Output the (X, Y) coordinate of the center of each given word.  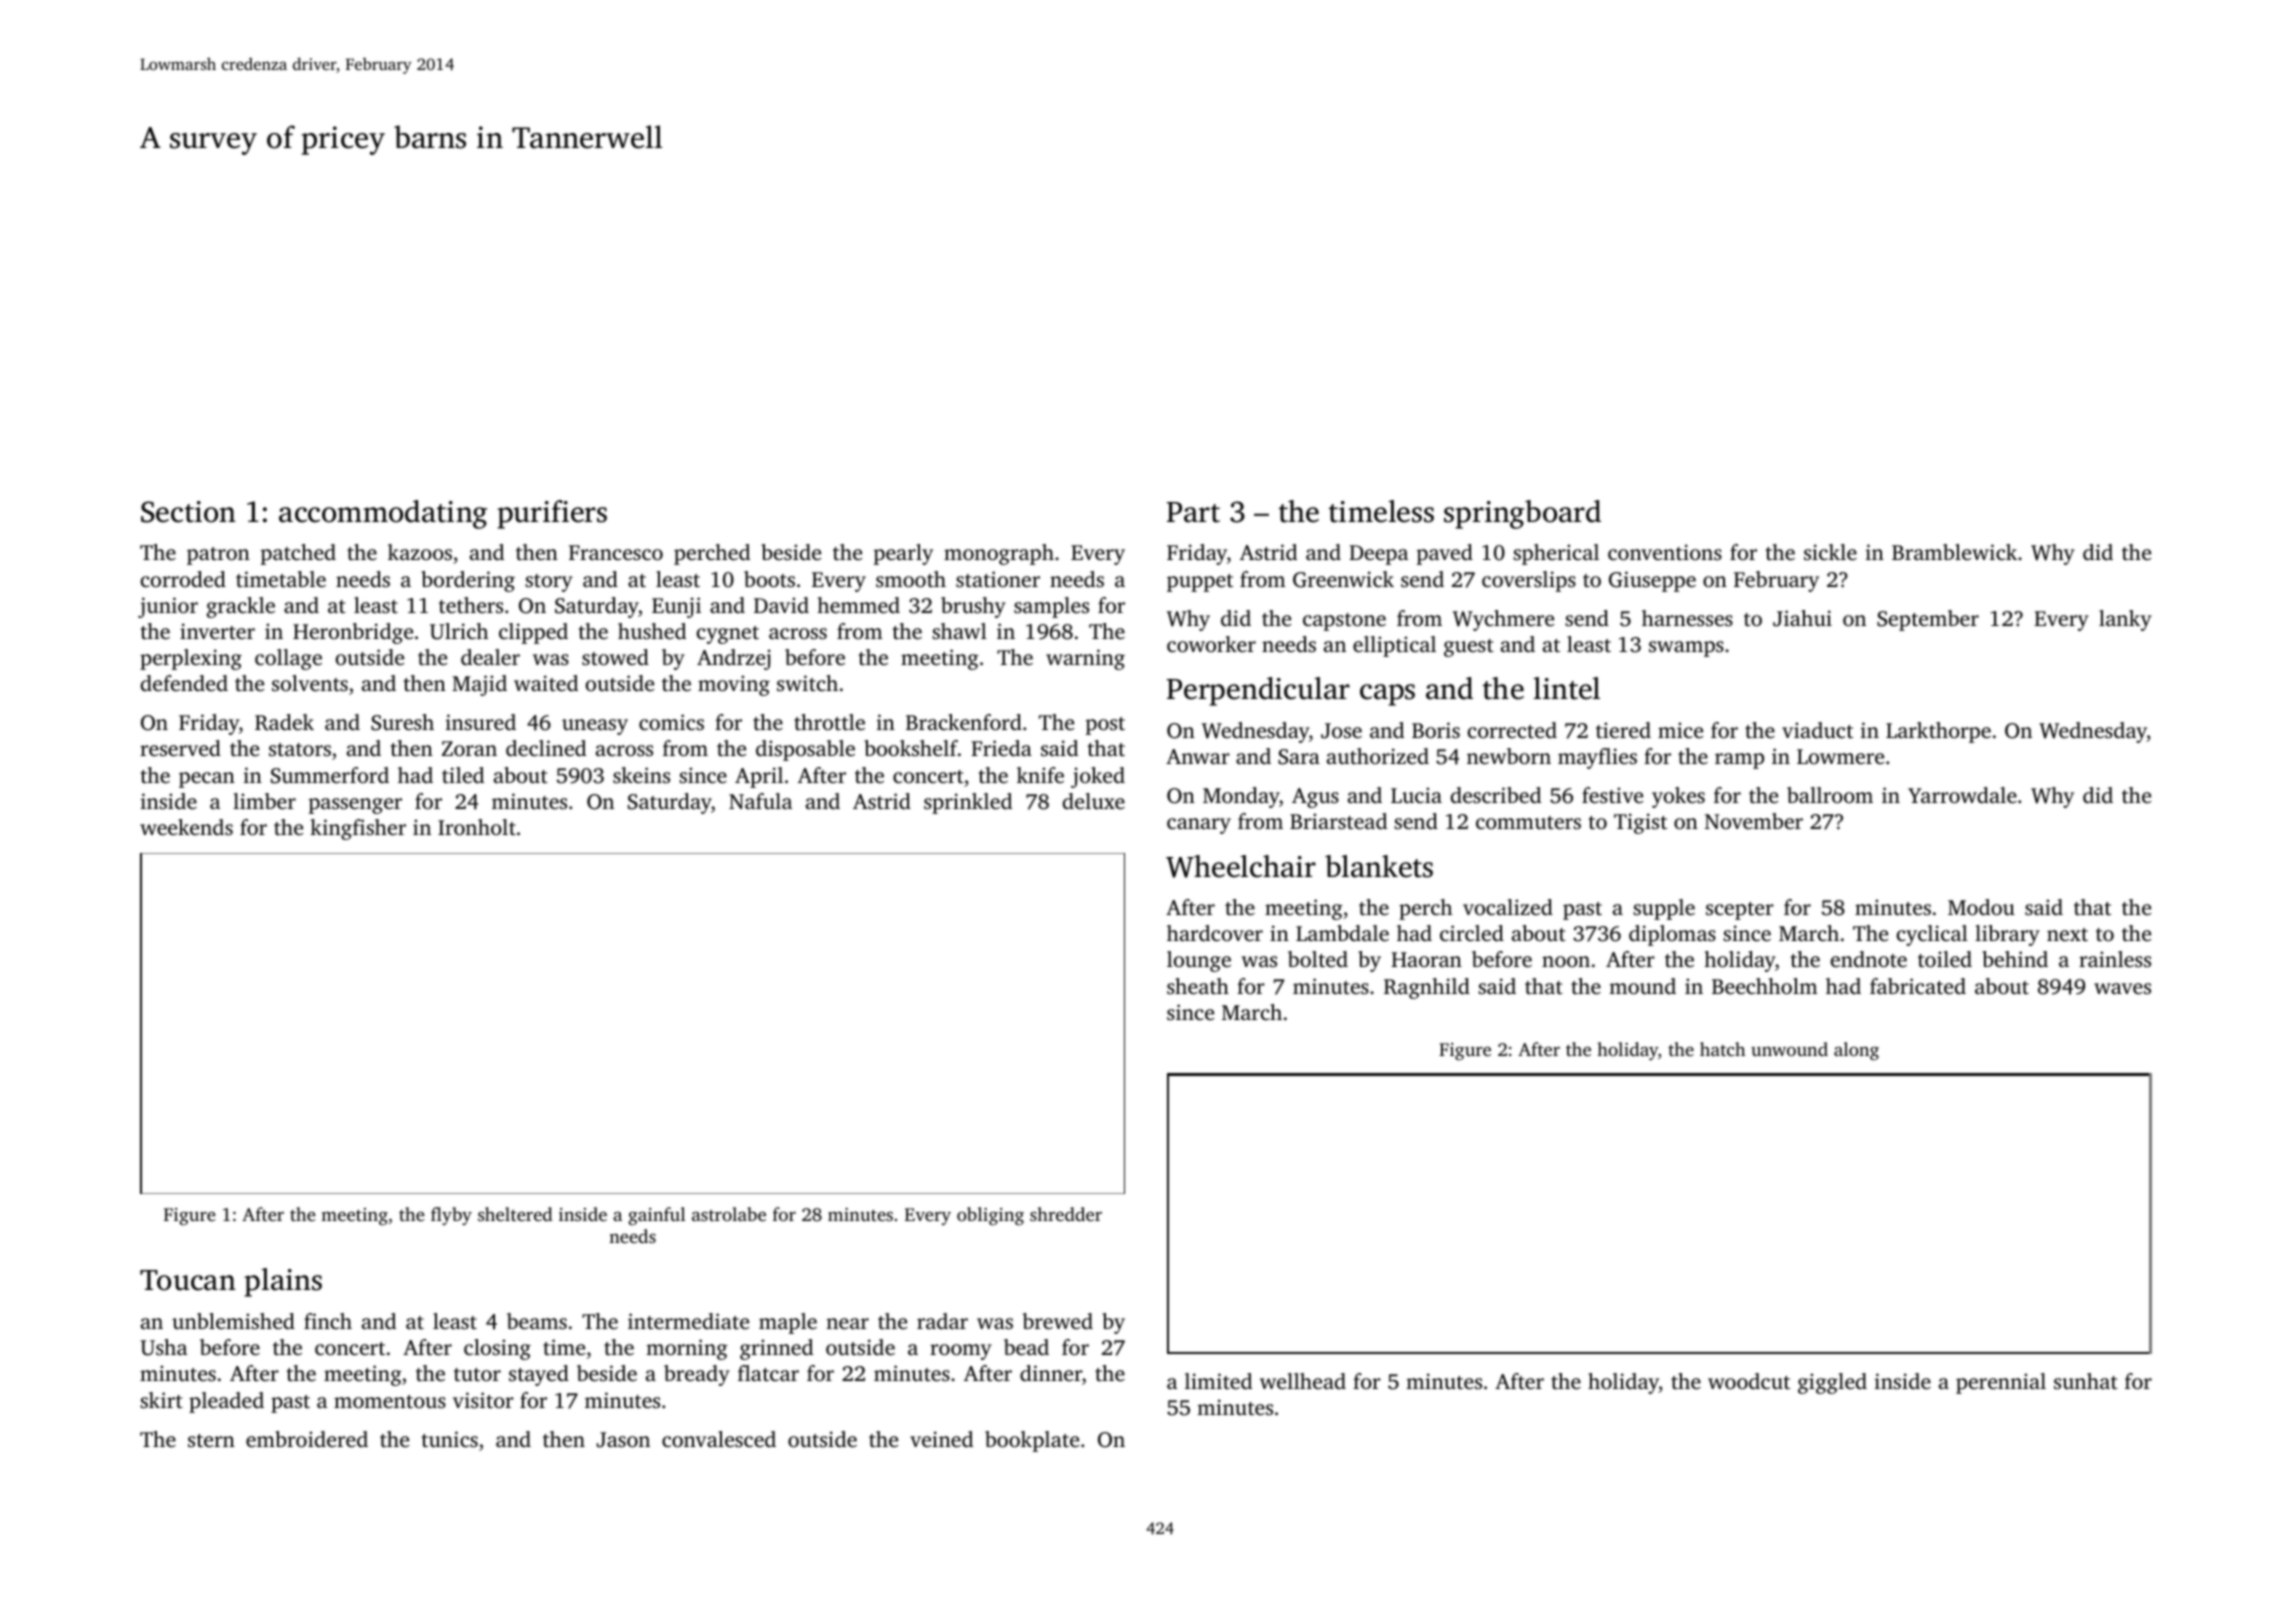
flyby (451, 1216)
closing (497, 1349)
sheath (1198, 986)
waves (2122, 988)
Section (188, 512)
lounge (1199, 961)
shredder (1066, 1214)
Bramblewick (1954, 552)
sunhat (2086, 1381)
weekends (186, 827)
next (2067, 934)
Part (1193, 512)
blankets (1379, 866)
